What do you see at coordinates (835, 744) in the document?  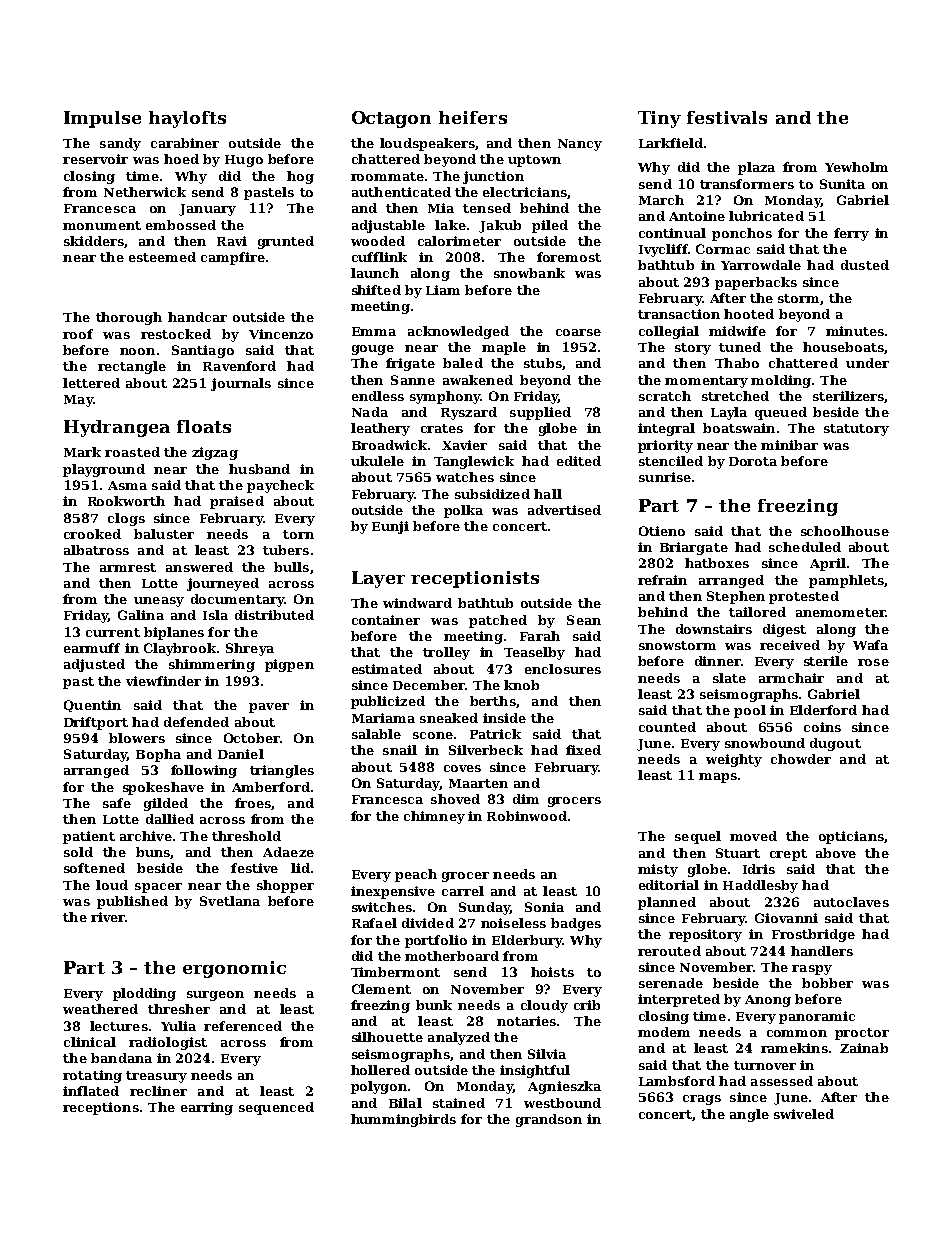 I see `dugout` at bounding box center [835, 744].
